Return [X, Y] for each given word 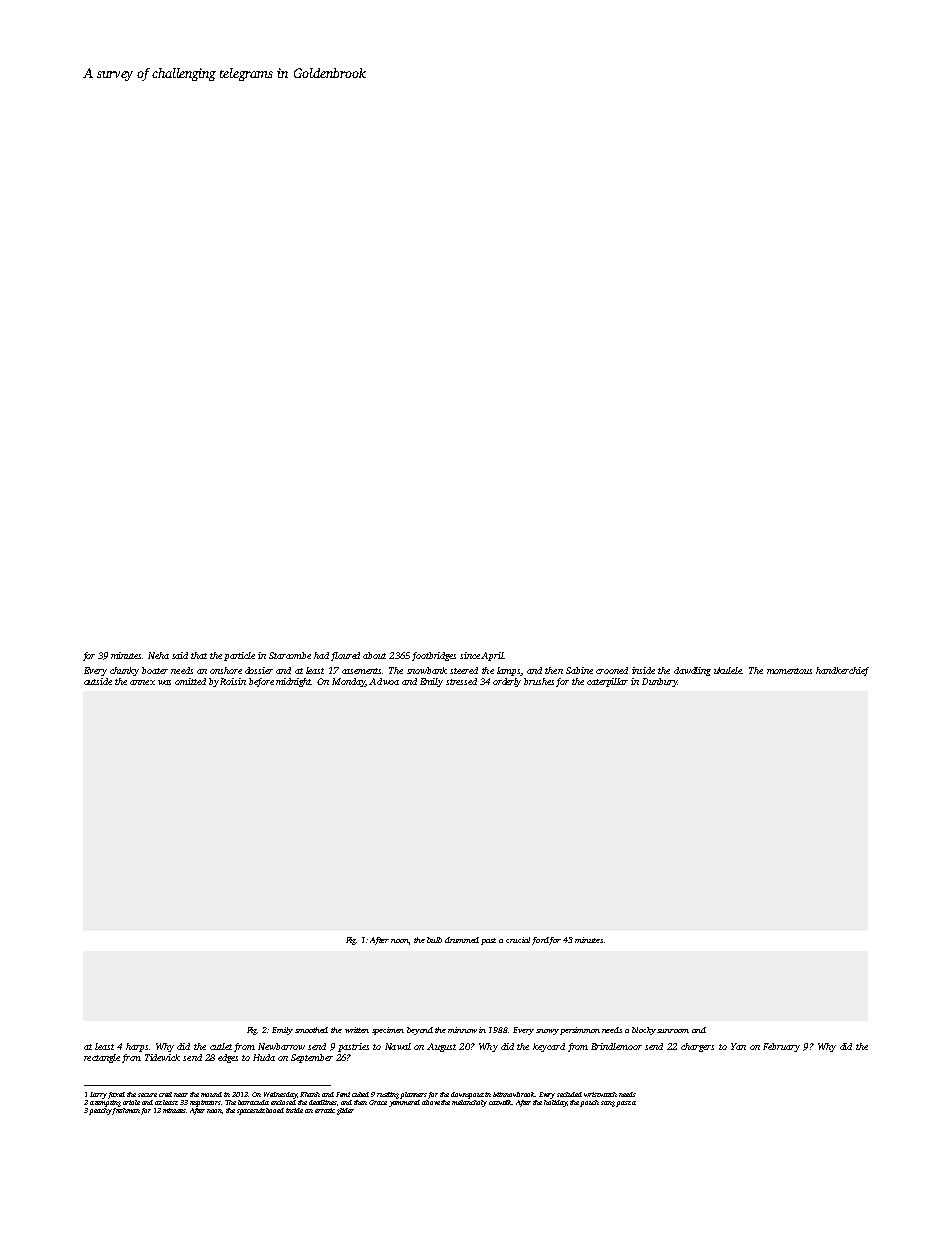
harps [137, 1047]
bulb [434, 940]
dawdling [692, 671]
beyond [420, 1031]
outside [98, 681]
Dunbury [659, 682]
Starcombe [290, 655]
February [781, 1047]
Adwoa [384, 681]
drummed [462, 940]
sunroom [673, 1031]
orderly [507, 682]
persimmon [580, 1031]
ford [540, 941]
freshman [126, 1111]
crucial [518, 940]
